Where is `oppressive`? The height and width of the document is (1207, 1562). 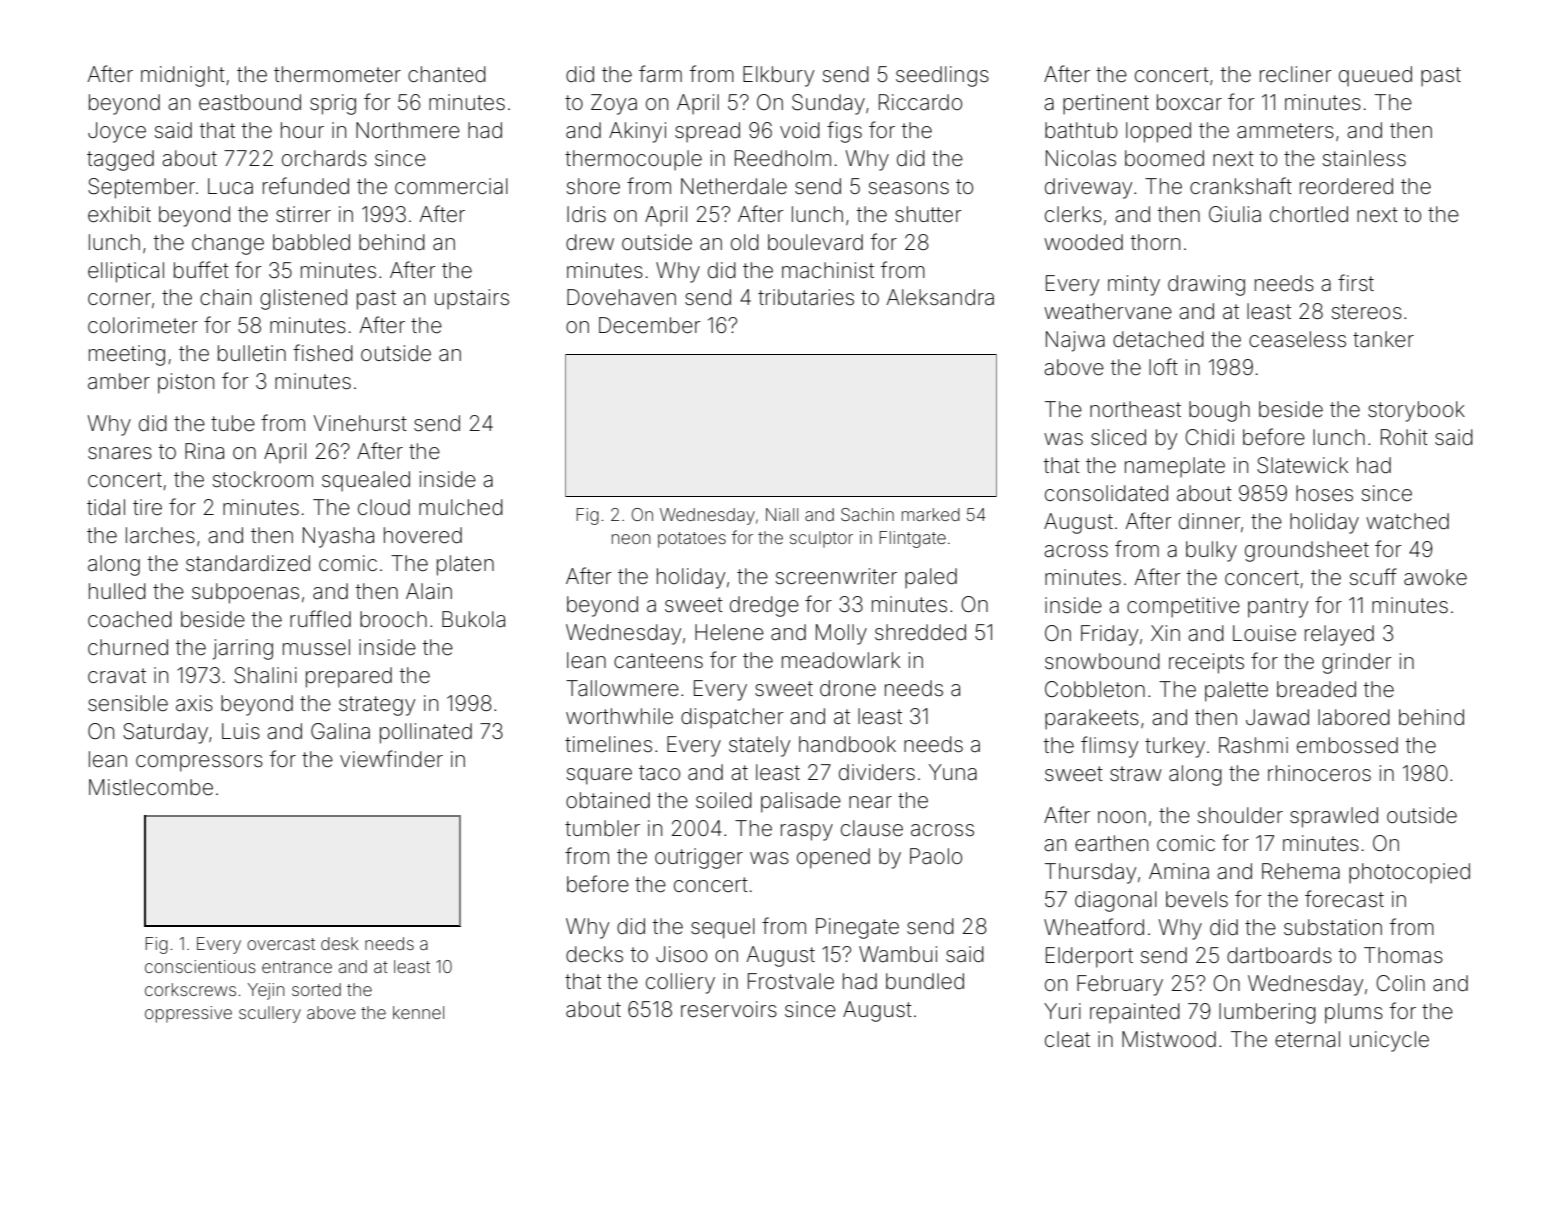
oppressive is located at coordinates (188, 1014).
